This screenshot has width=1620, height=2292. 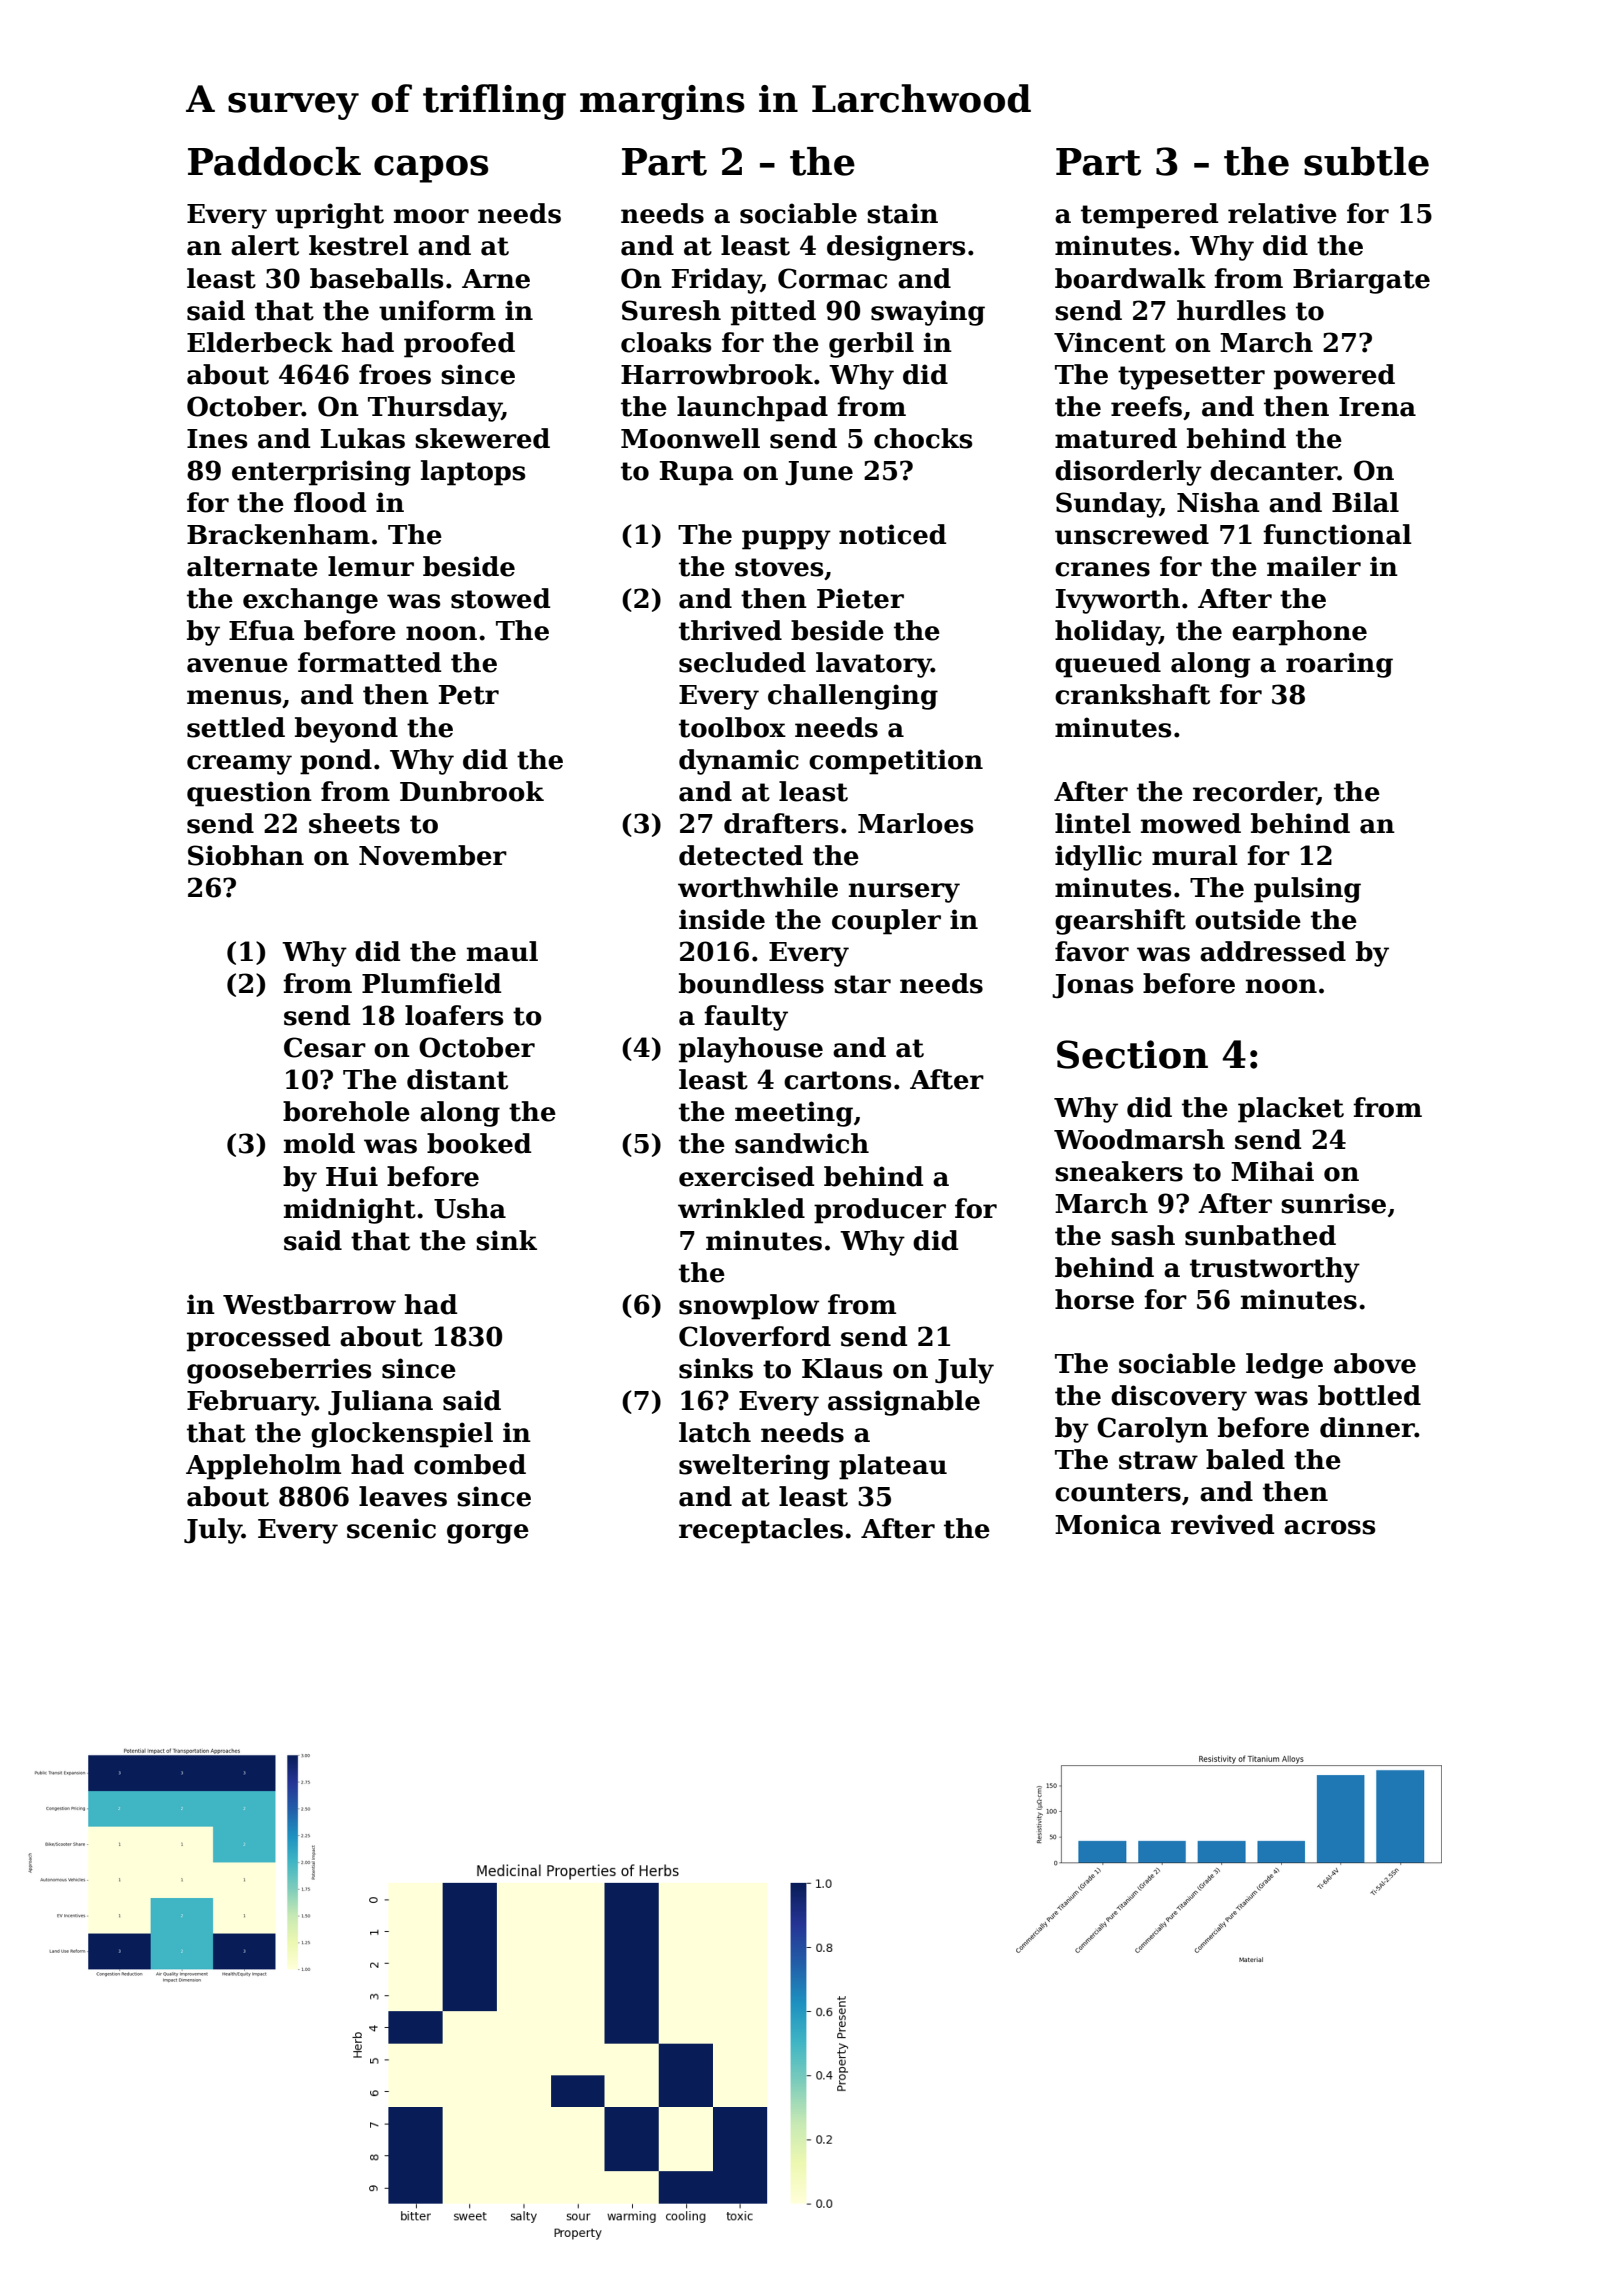 I want to click on pulsing, so click(x=1307, y=890).
